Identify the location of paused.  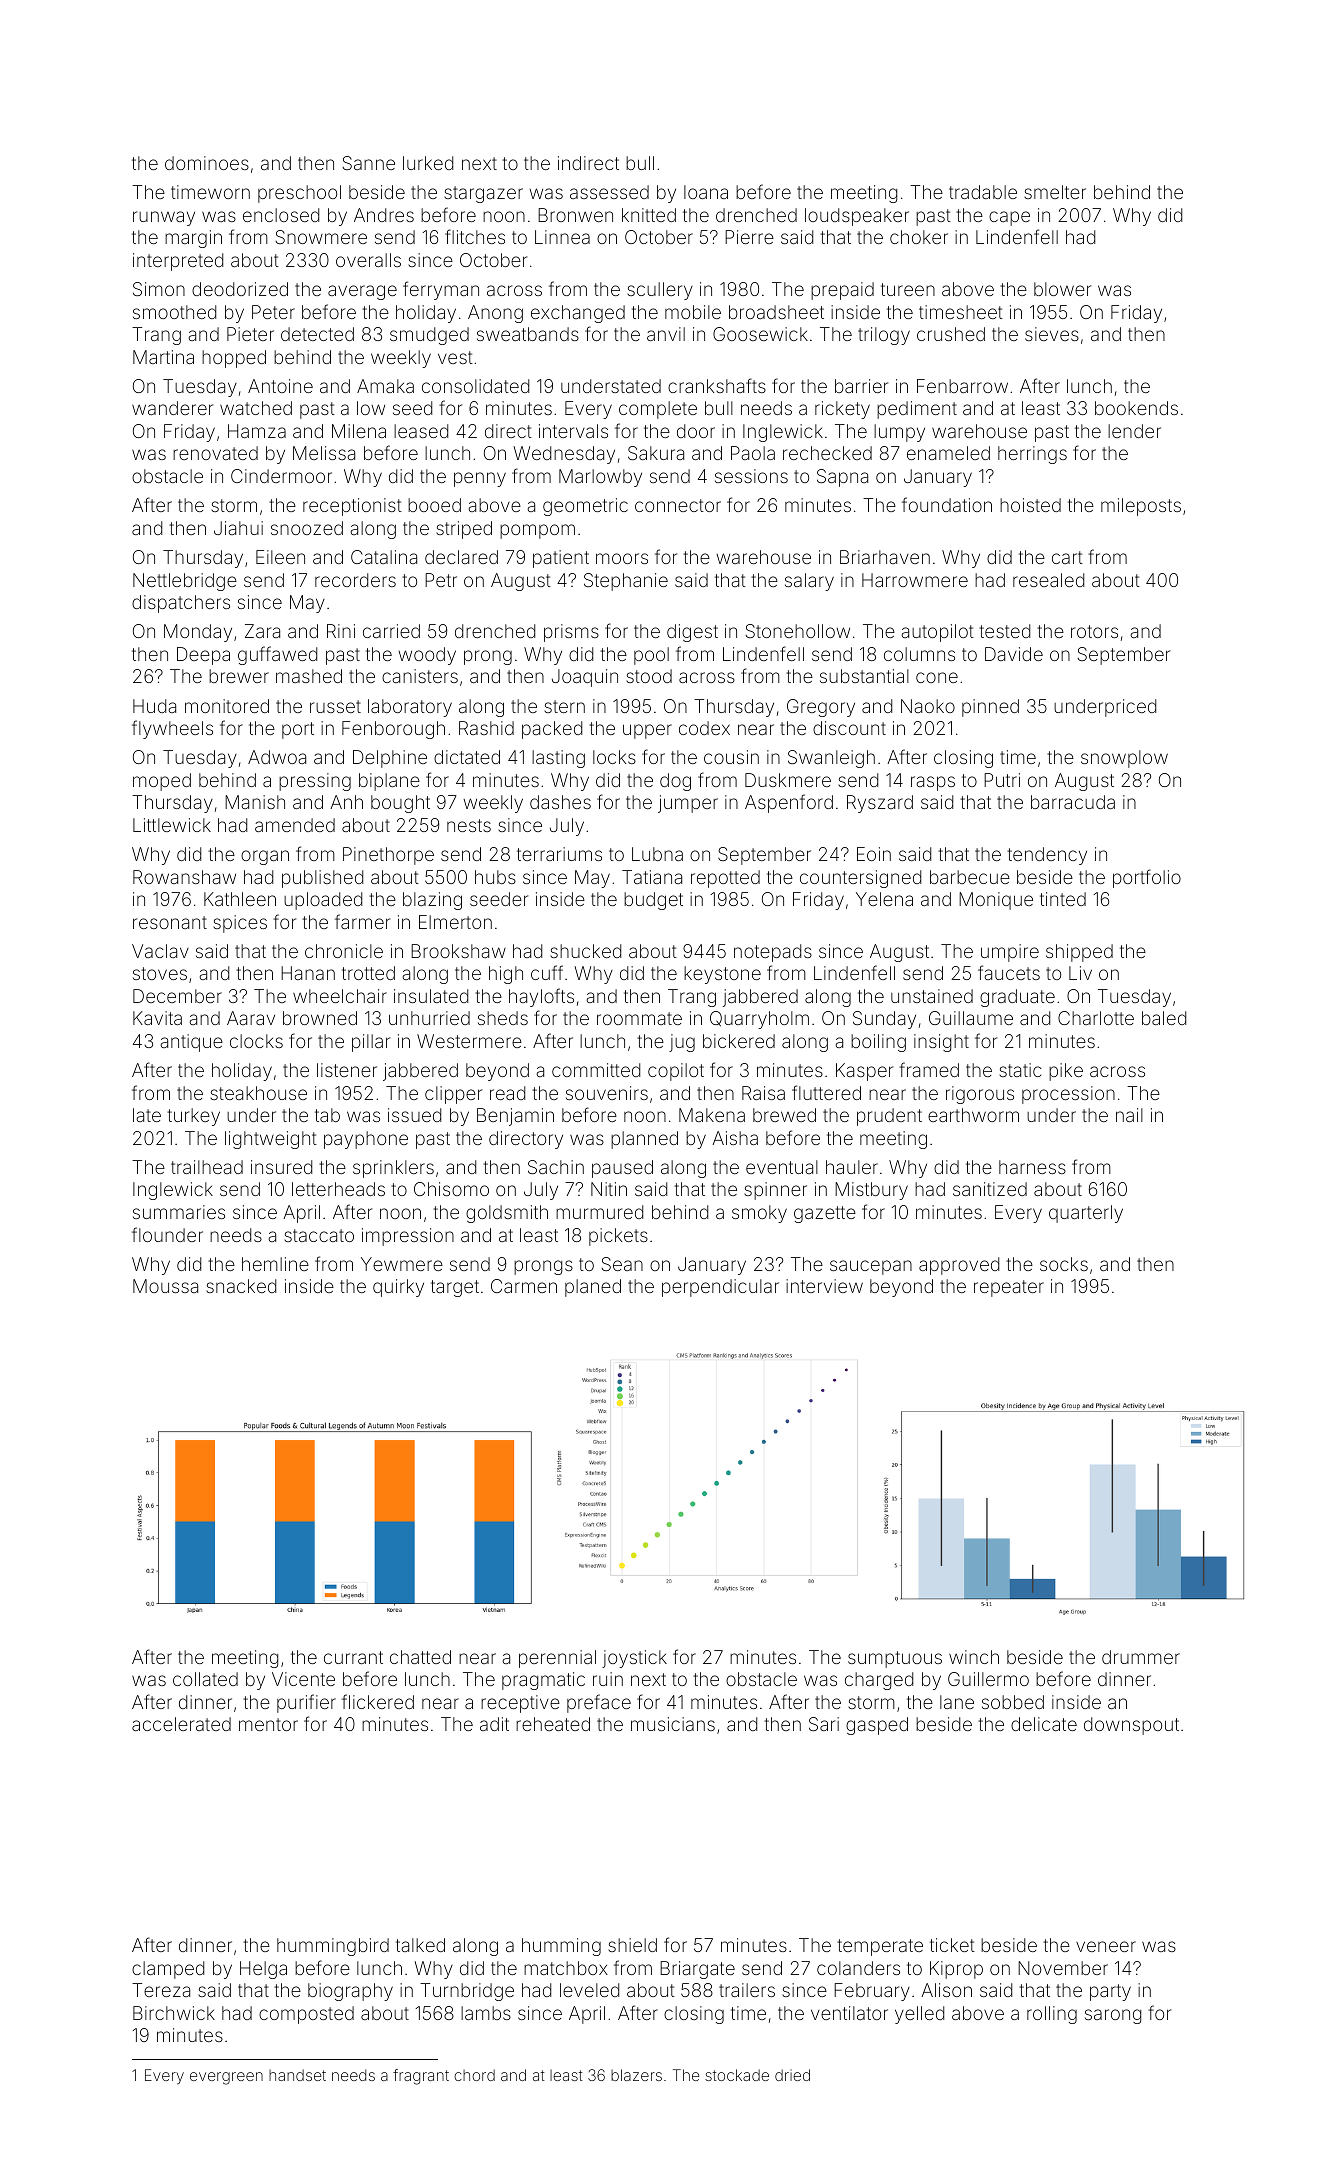
(622, 1169).
